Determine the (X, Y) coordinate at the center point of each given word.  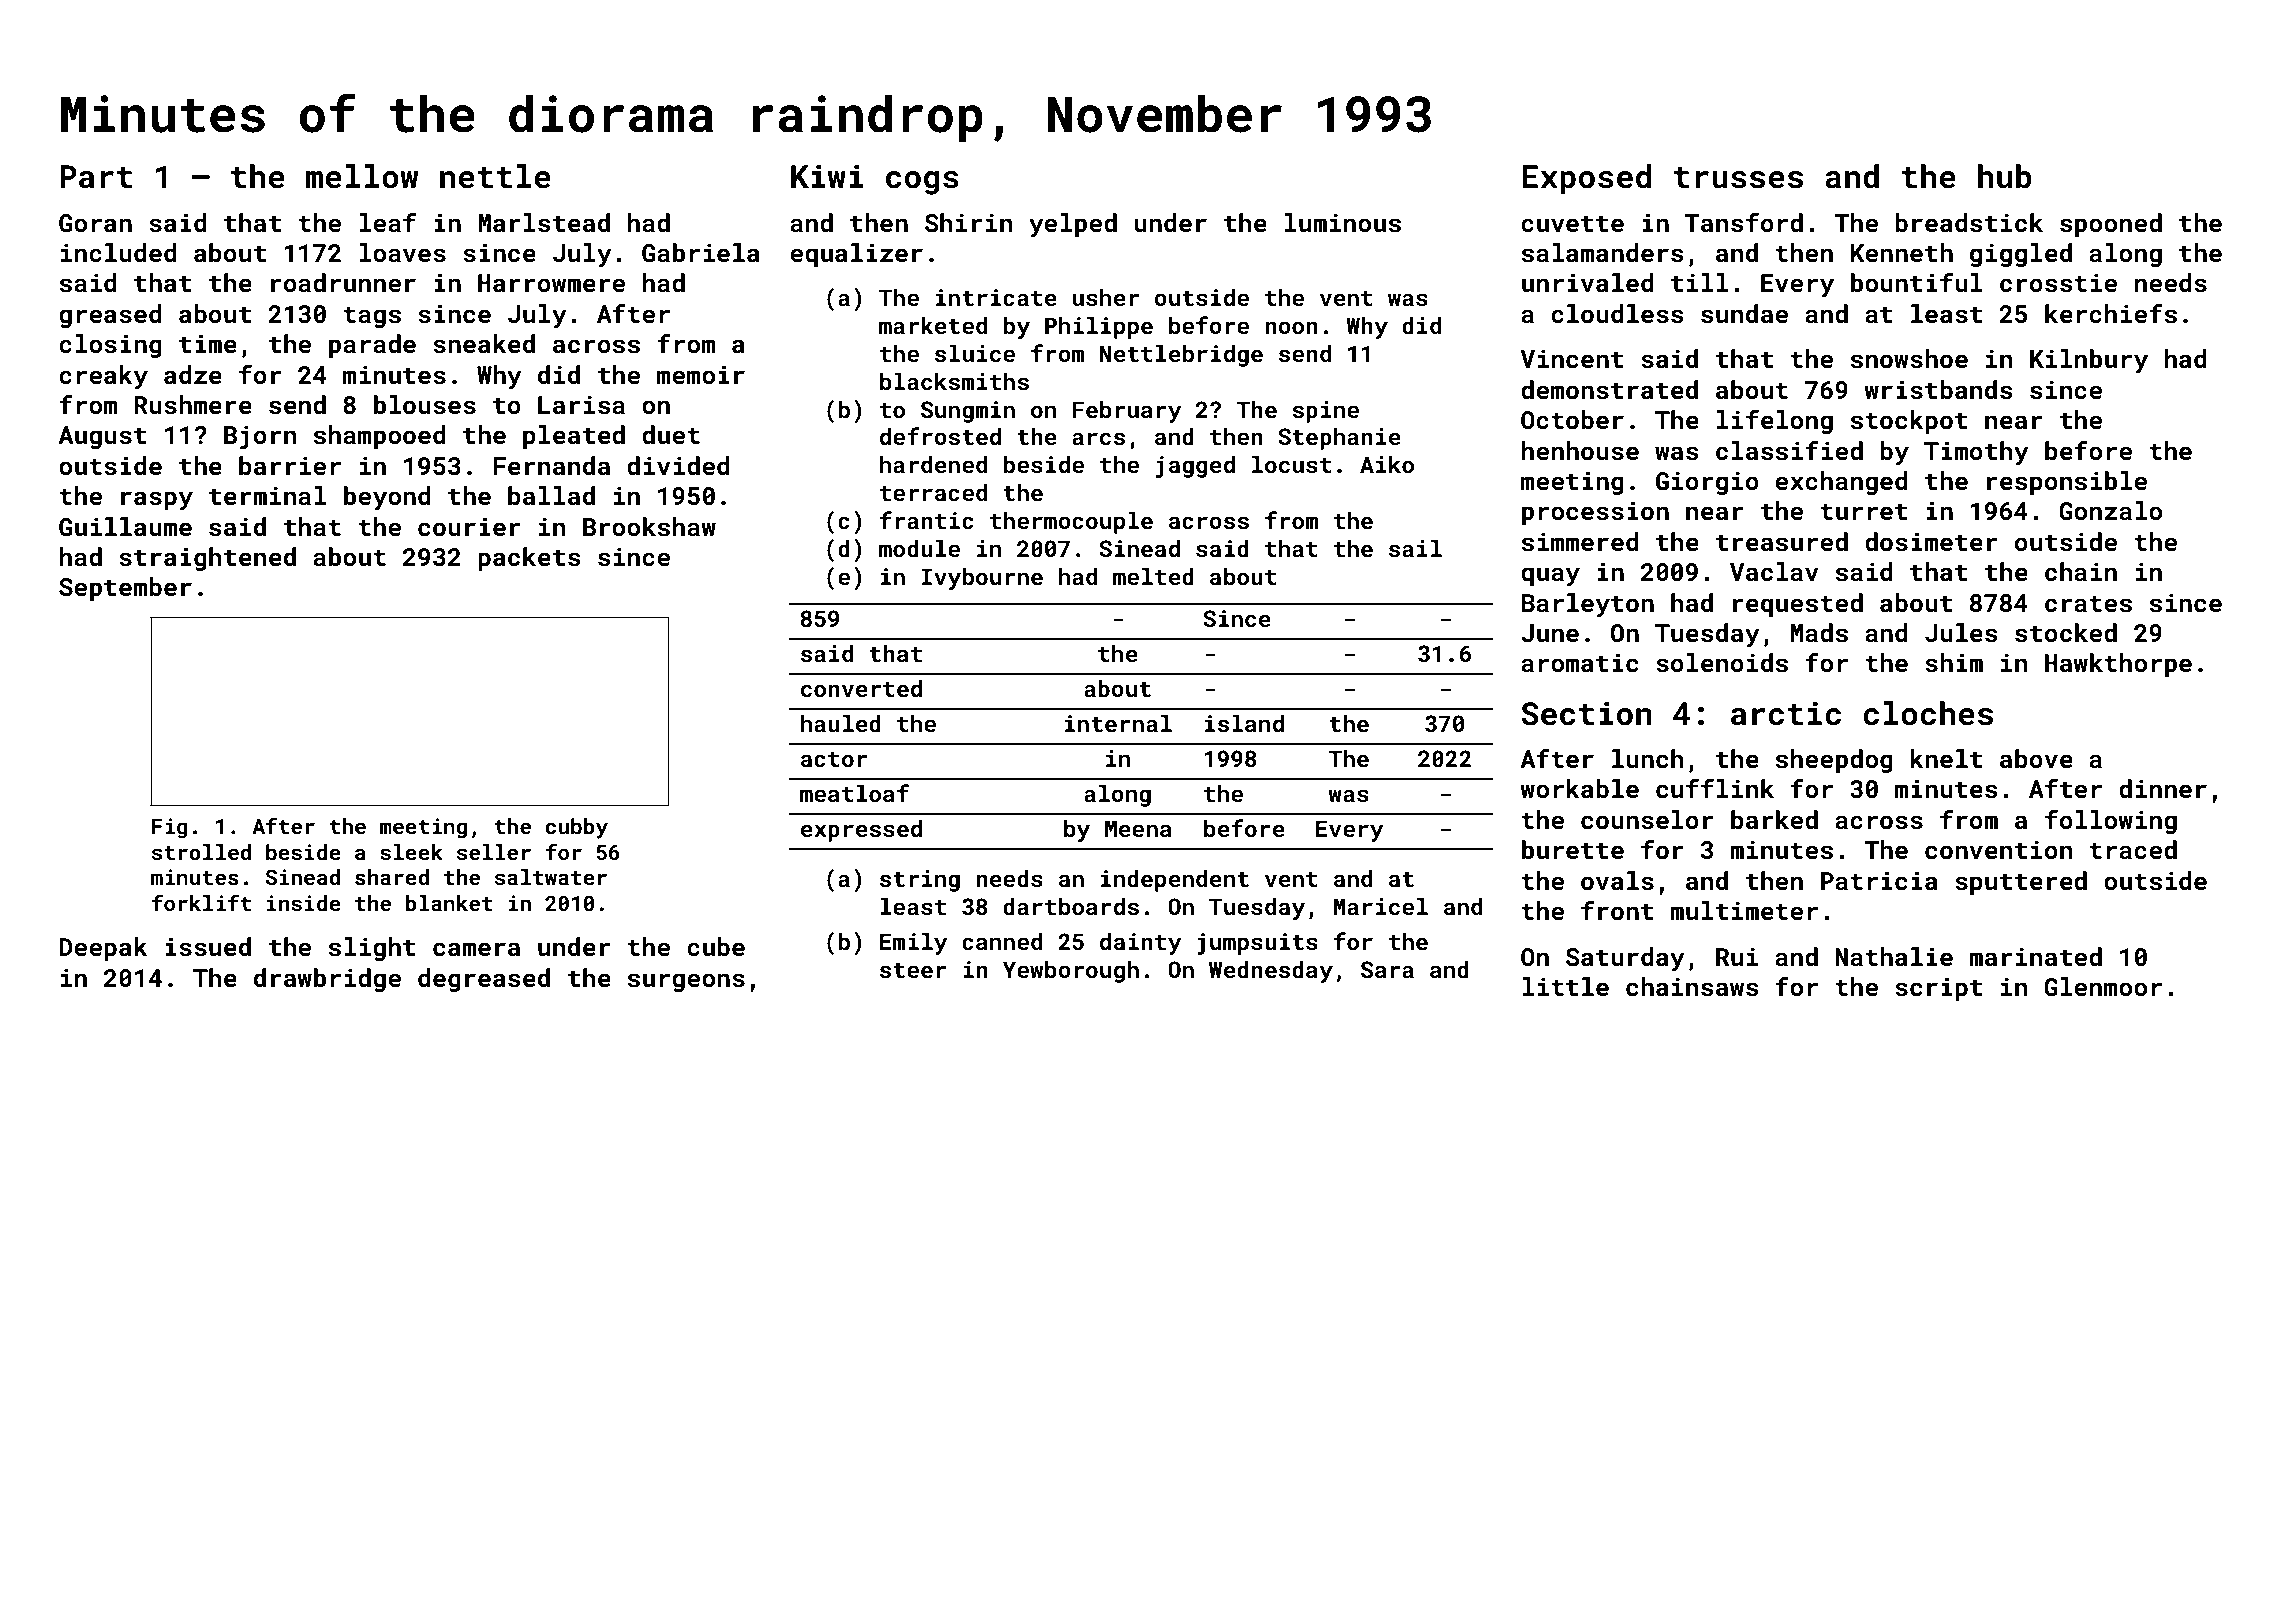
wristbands (1938, 390)
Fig (170, 828)
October (1572, 420)
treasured (1782, 542)
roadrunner (343, 283)
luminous (1343, 223)
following (2111, 822)
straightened (207, 559)
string (920, 881)
